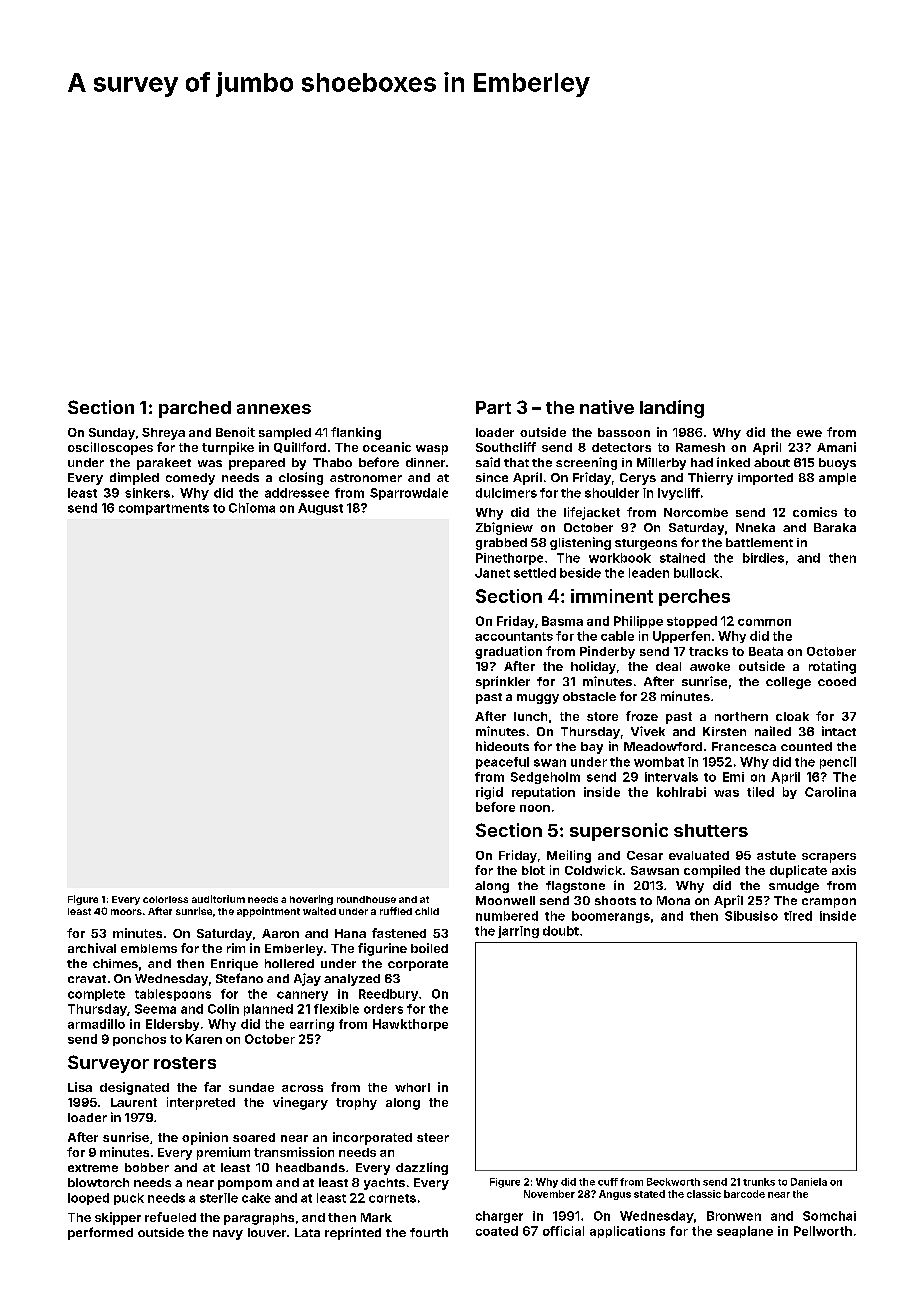 Image resolution: width=924 pixels, height=1308 pixels. I want to click on bullock, so click(696, 573).
